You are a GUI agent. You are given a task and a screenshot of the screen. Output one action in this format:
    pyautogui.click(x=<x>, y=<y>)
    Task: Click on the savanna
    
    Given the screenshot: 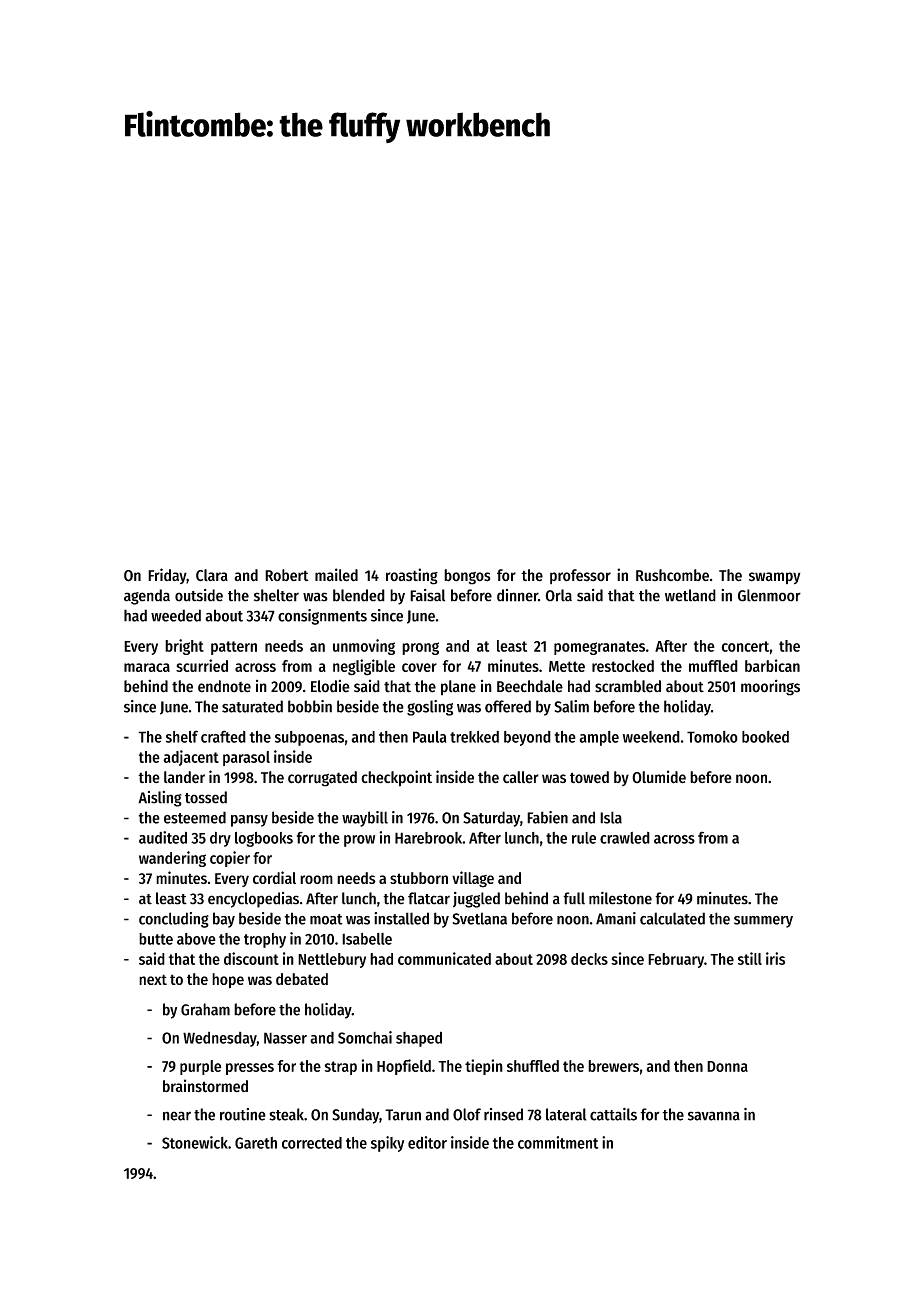 What is the action you would take?
    pyautogui.click(x=714, y=1116)
